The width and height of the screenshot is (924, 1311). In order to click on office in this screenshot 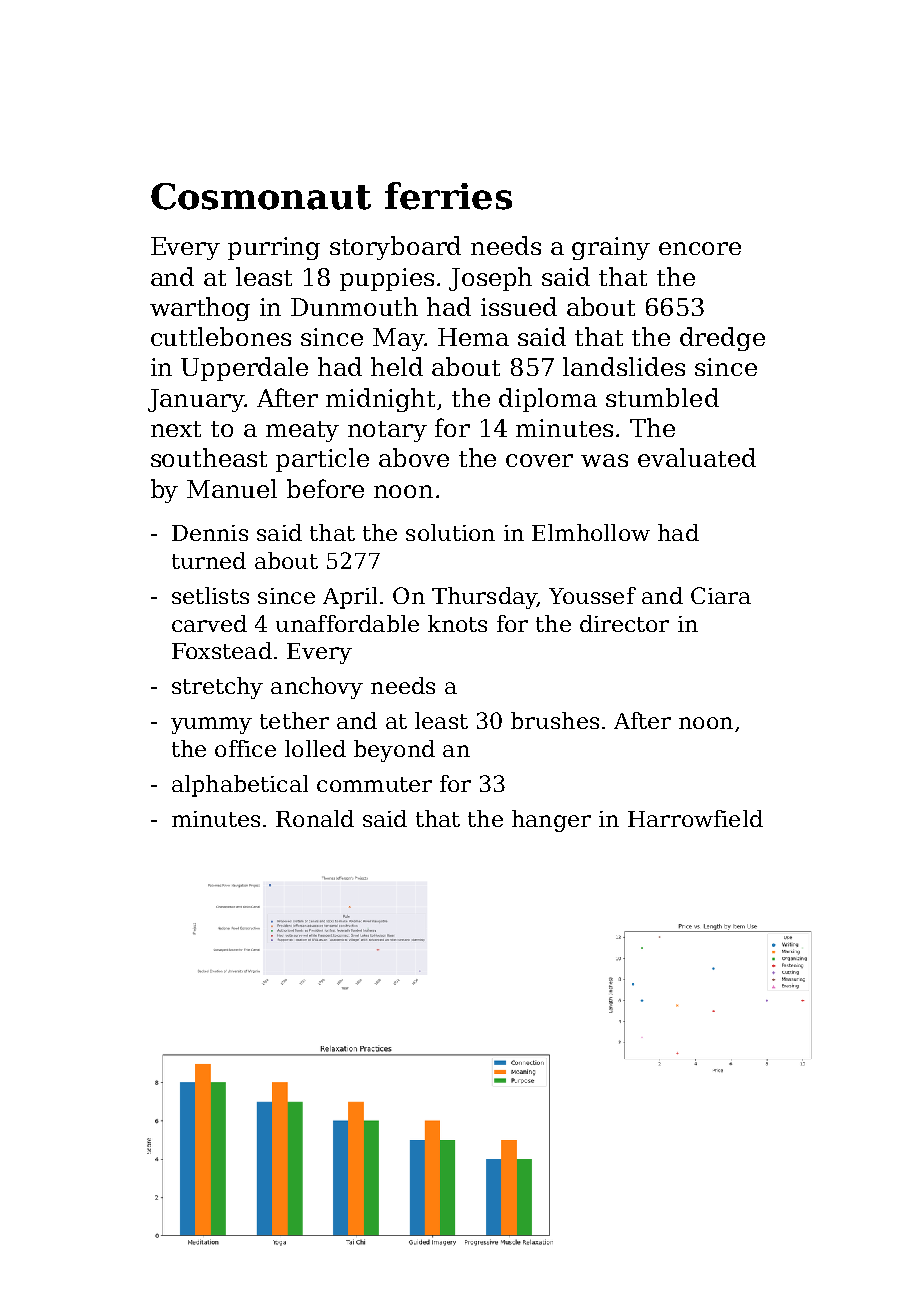, I will do `click(245, 748)`.
